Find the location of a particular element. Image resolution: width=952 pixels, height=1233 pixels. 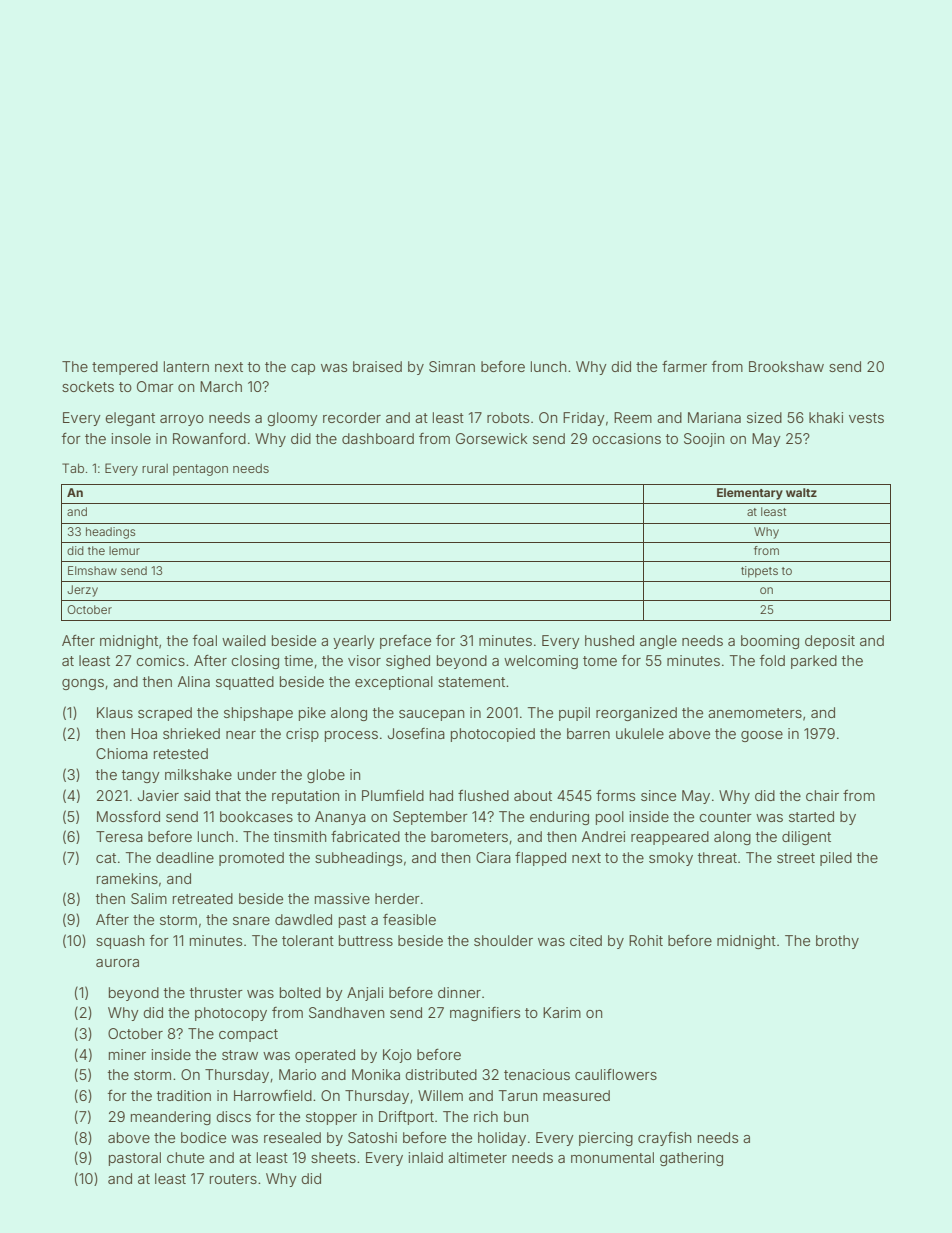

barometers is located at coordinates (469, 836).
